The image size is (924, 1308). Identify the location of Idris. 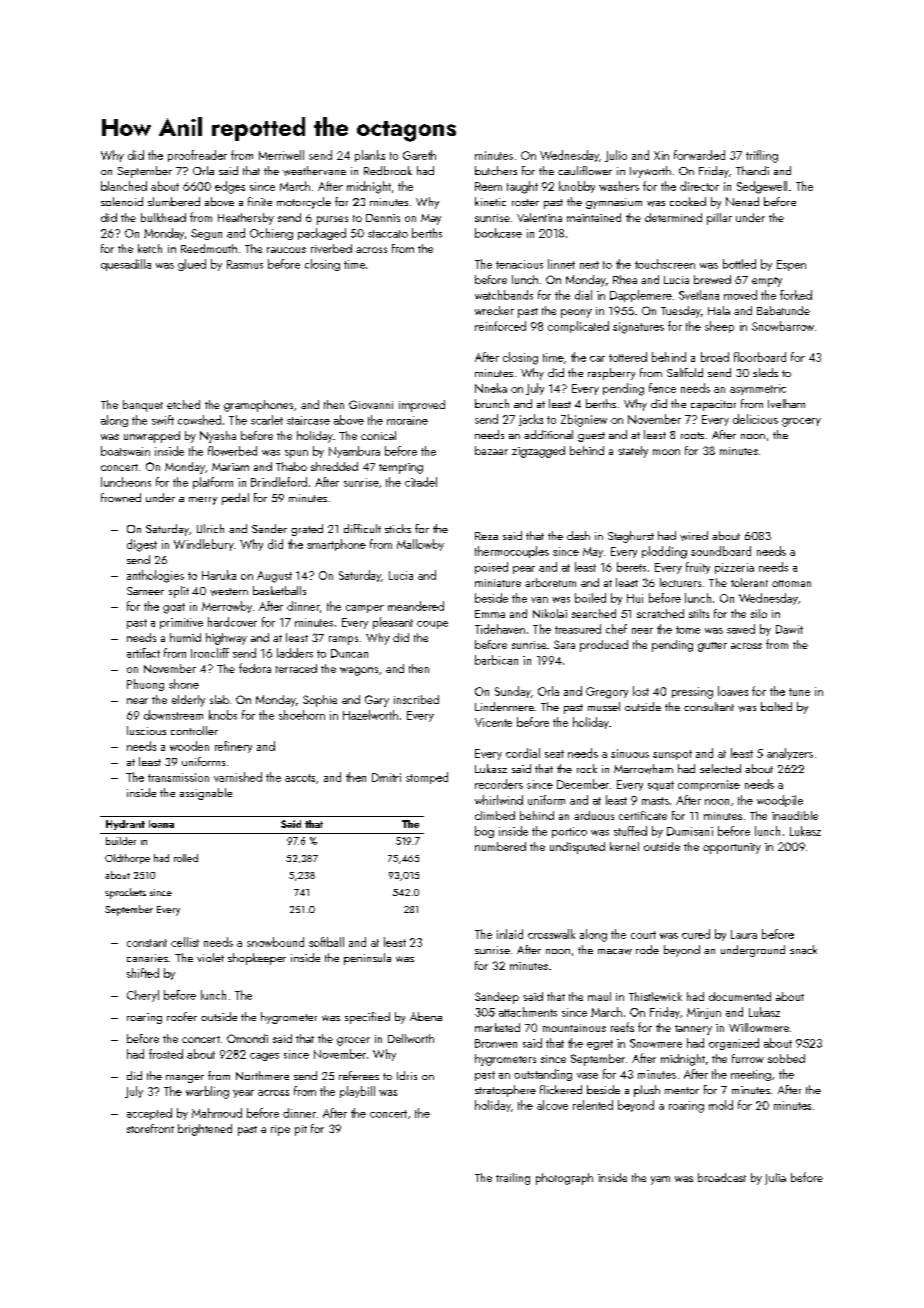
(407, 1075).
